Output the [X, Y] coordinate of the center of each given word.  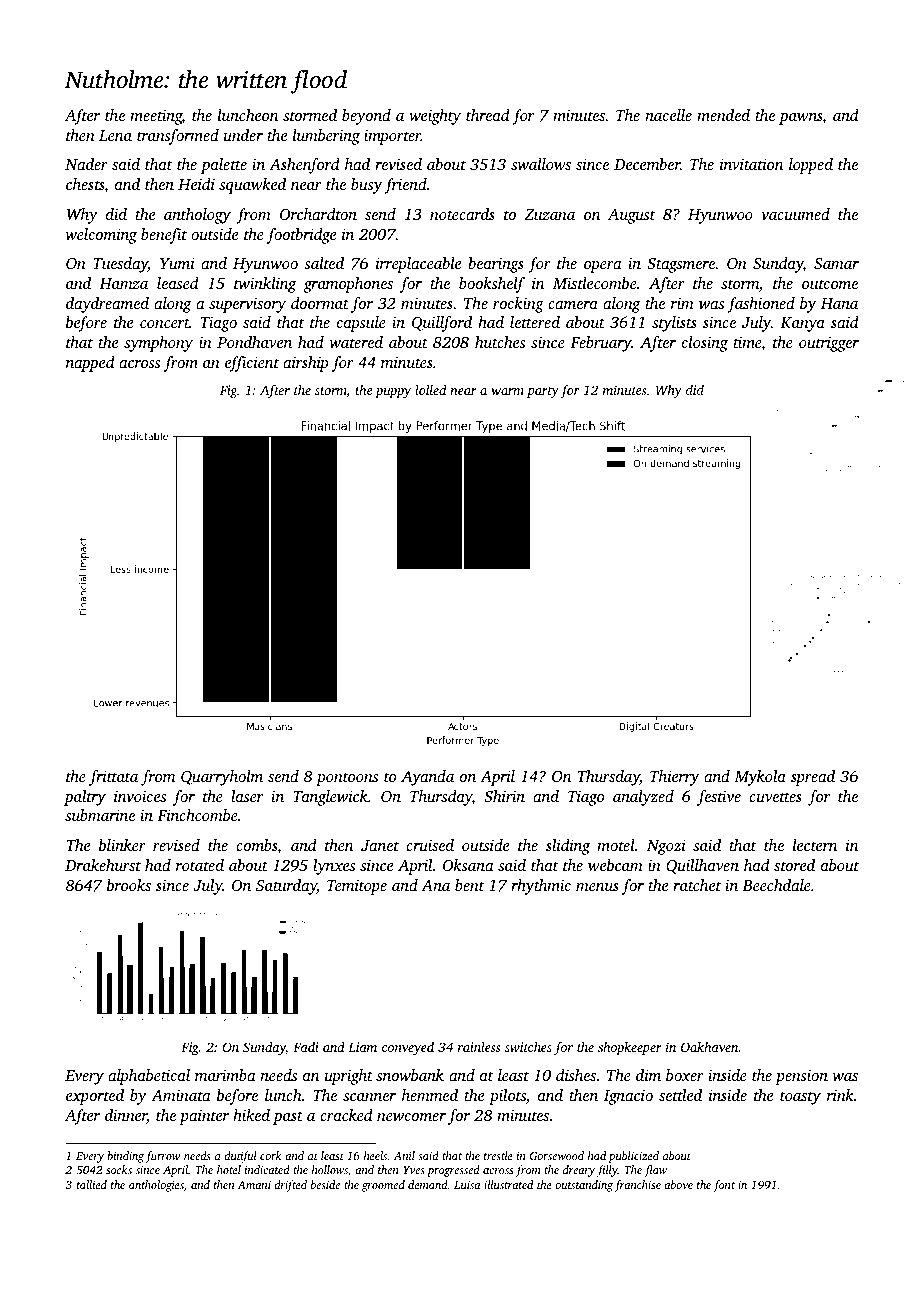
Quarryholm [222, 778]
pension [801, 1077]
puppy [393, 393]
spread [813, 778]
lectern [815, 845]
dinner [126, 1116]
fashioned [761, 305]
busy [366, 186]
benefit [164, 236]
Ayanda [427, 778]
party [543, 392]
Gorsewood [557, 1155]
